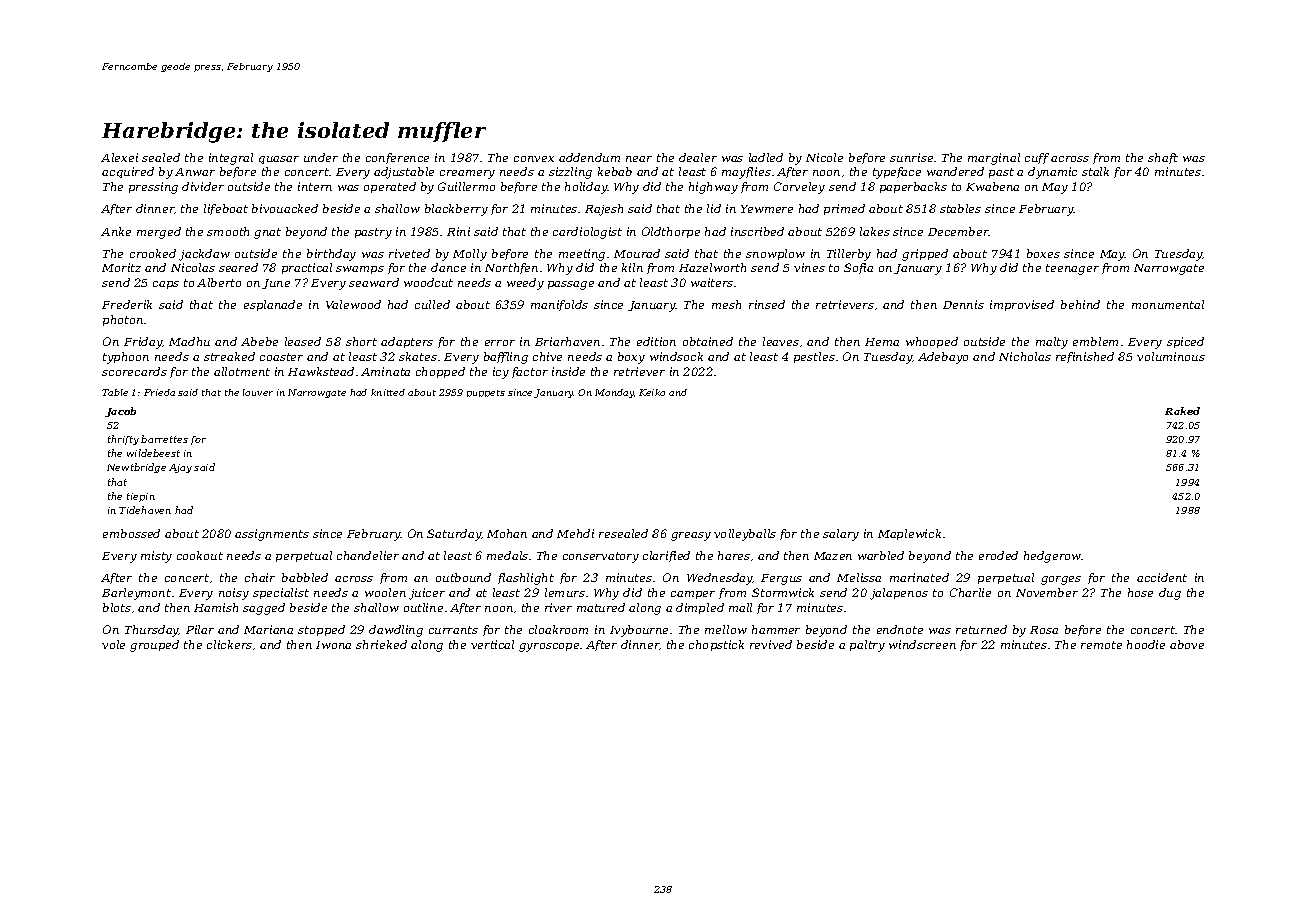 Image resolution: width=1308 pixels, height=924 pixels. What do you see at coordinates (315, 186) in the screenshot?
I see `intern` at bounding box center [315, 186].
